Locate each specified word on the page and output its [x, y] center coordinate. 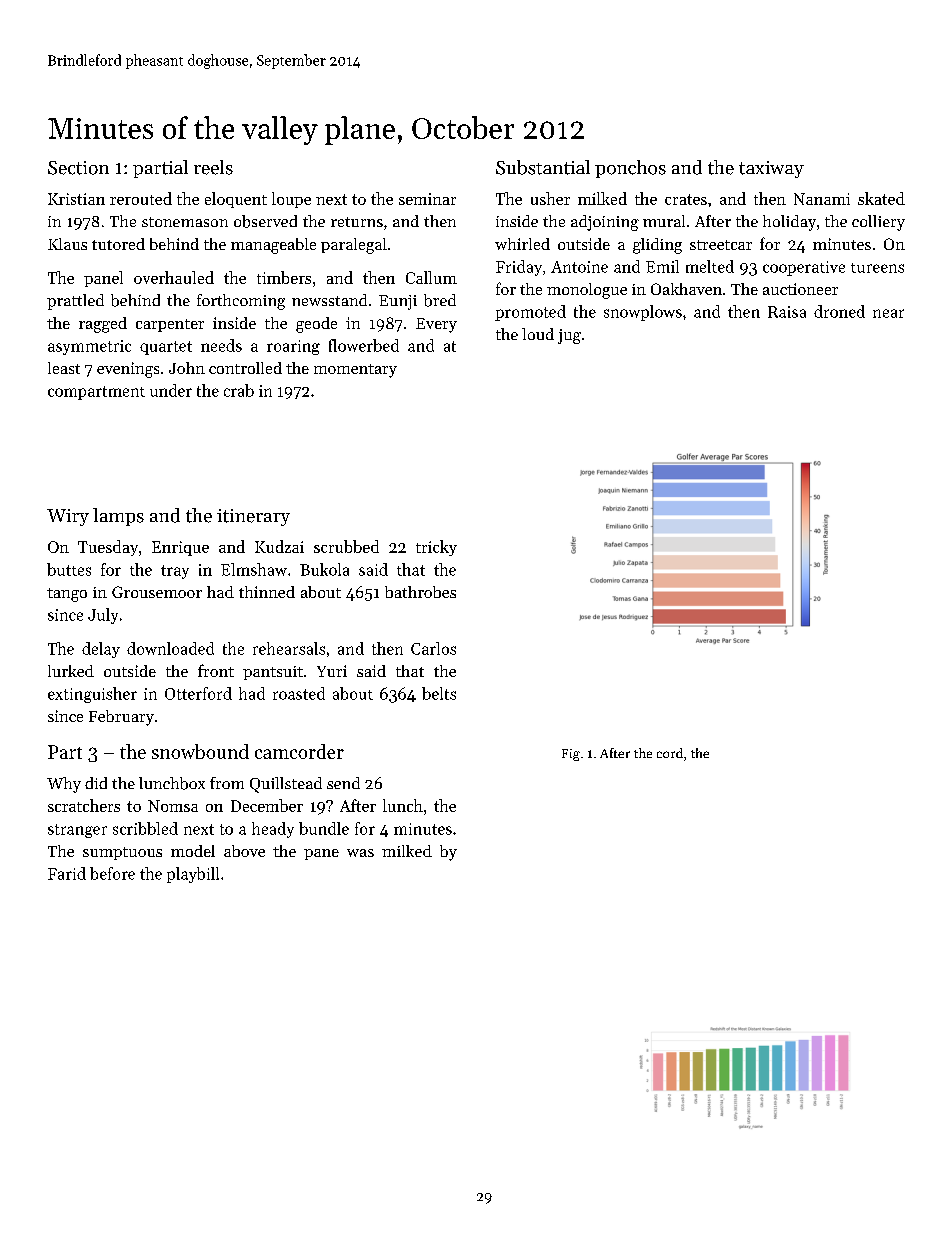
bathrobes [420, 592]
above [244, 851]
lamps [118, 517]
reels [213, 167]
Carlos [433, 648]
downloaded [170, 648]
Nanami [822, 199]
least [64, 368]
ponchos [630, 169]
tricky [436, 548]
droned [839, 311]
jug [569, 336]
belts [439, 693]
